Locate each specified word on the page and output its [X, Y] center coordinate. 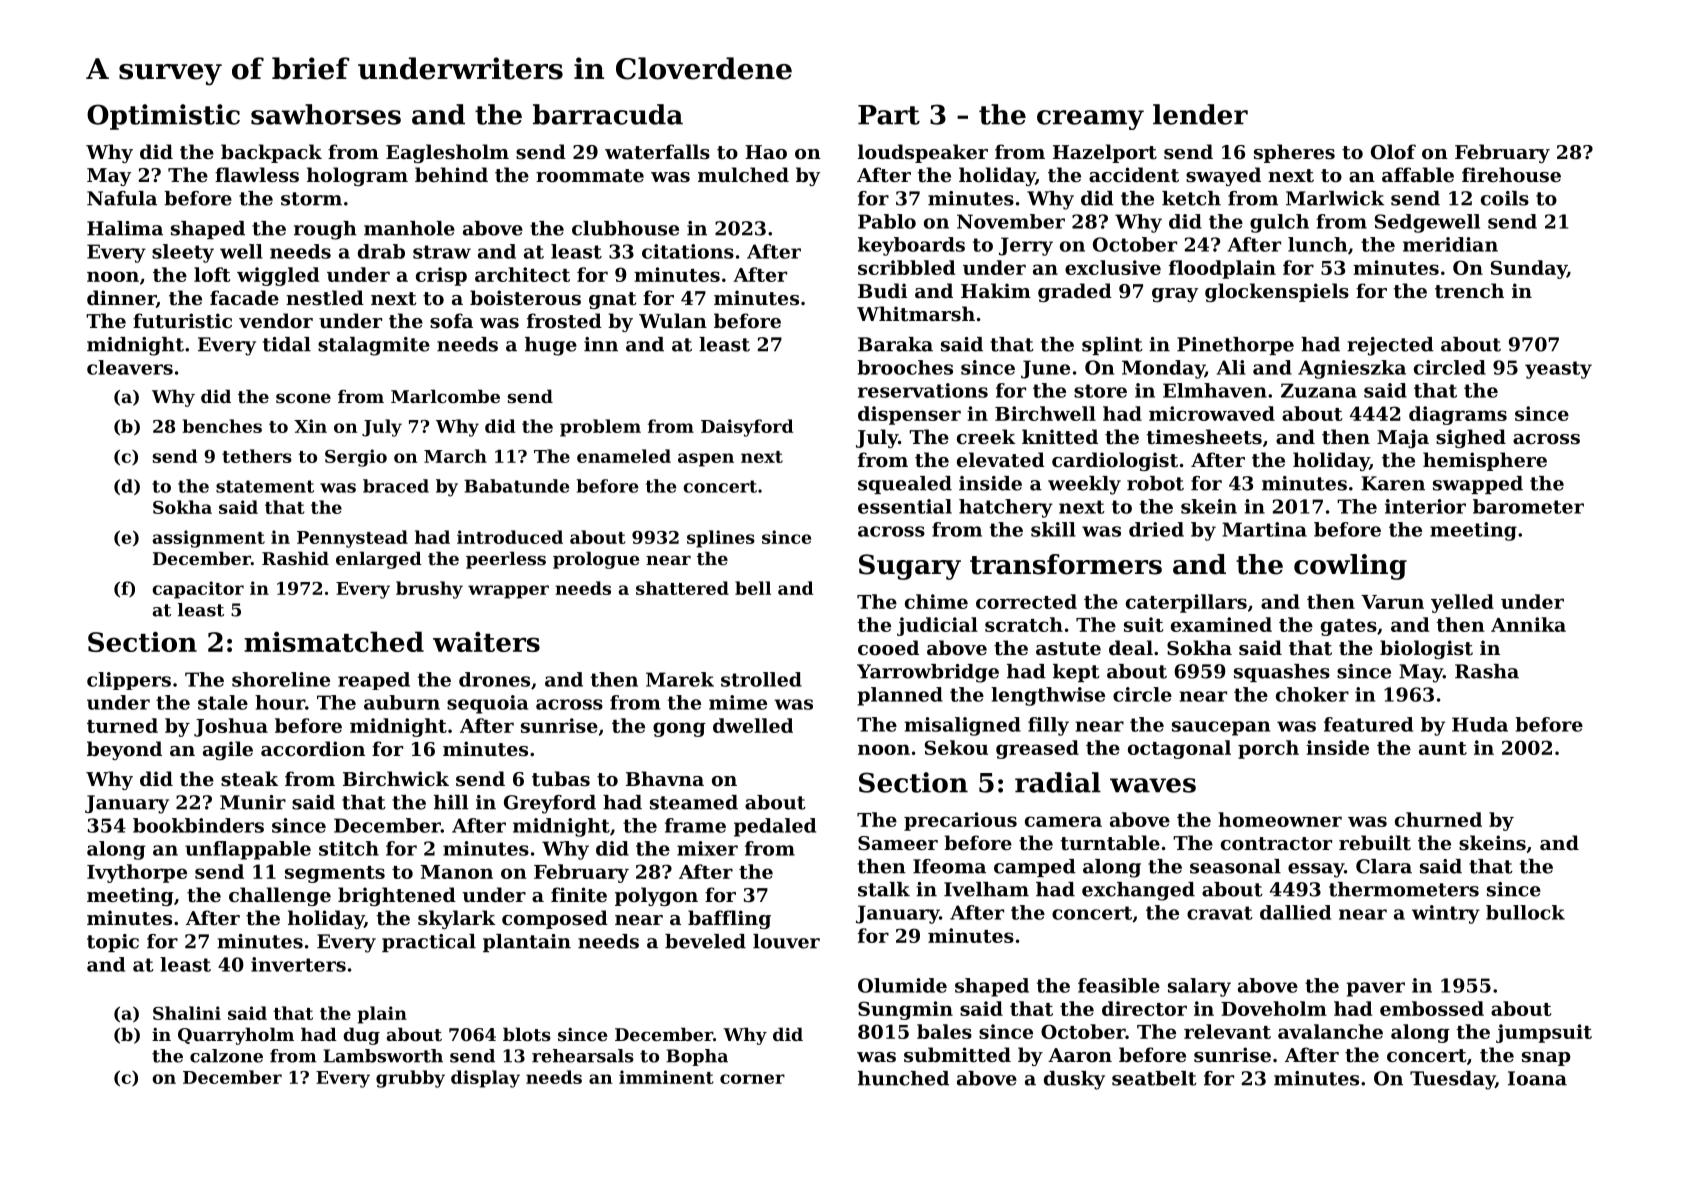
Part [889, 115]
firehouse [1511, 174]
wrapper [508, 592]
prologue [596, 560]
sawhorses [326, 114]
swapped [1478, 485]
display [485, 1079]
